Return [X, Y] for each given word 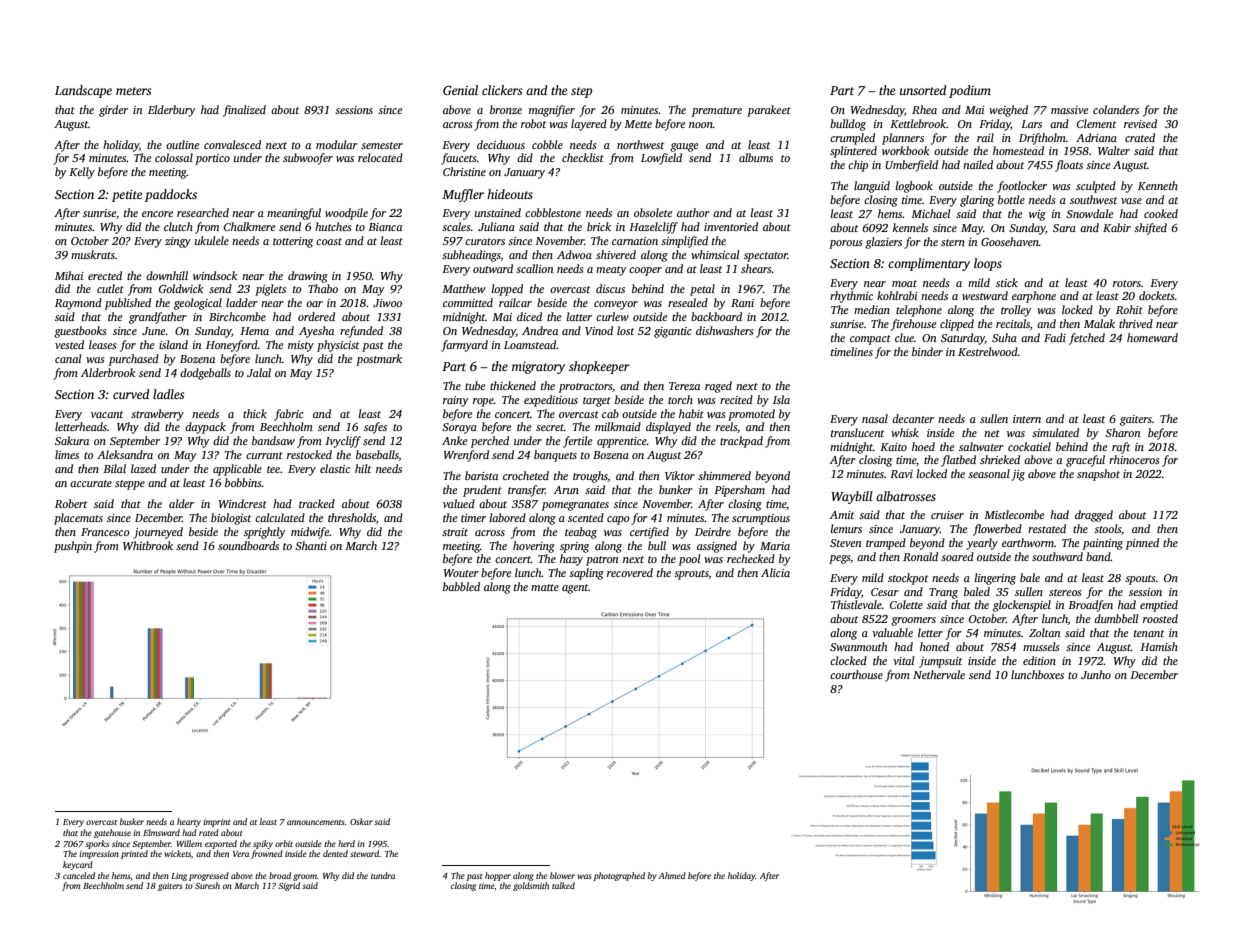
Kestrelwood [988, 351]
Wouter [461, 573]
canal [68, 358]
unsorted [923, 90]
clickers [502, 90]
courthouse [856, 674]
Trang [943, 593]
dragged [1094, 516]
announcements [316, 822]
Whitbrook [148, 545]
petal [702, 290]
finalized [244, 111]
